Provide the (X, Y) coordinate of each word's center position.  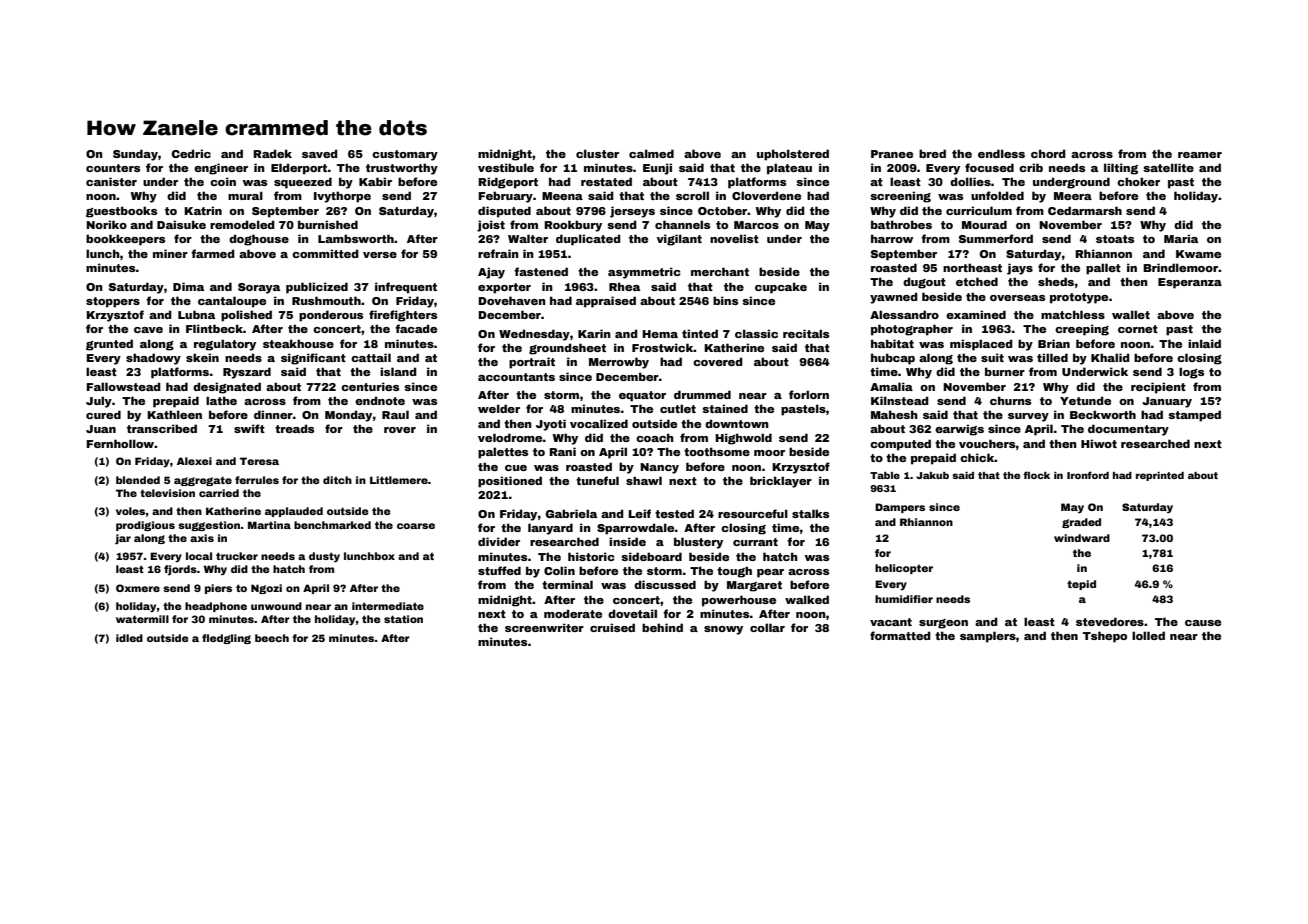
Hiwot (1099, 443)
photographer (912, 330)
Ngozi (266, 589)
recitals (806, 333)
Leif (639, 513)
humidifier (904, 599)
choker (1138, 181)
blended (138, 480)
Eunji (657, 169)
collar (767, 627)
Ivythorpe (342, 197)
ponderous (331, 316)
